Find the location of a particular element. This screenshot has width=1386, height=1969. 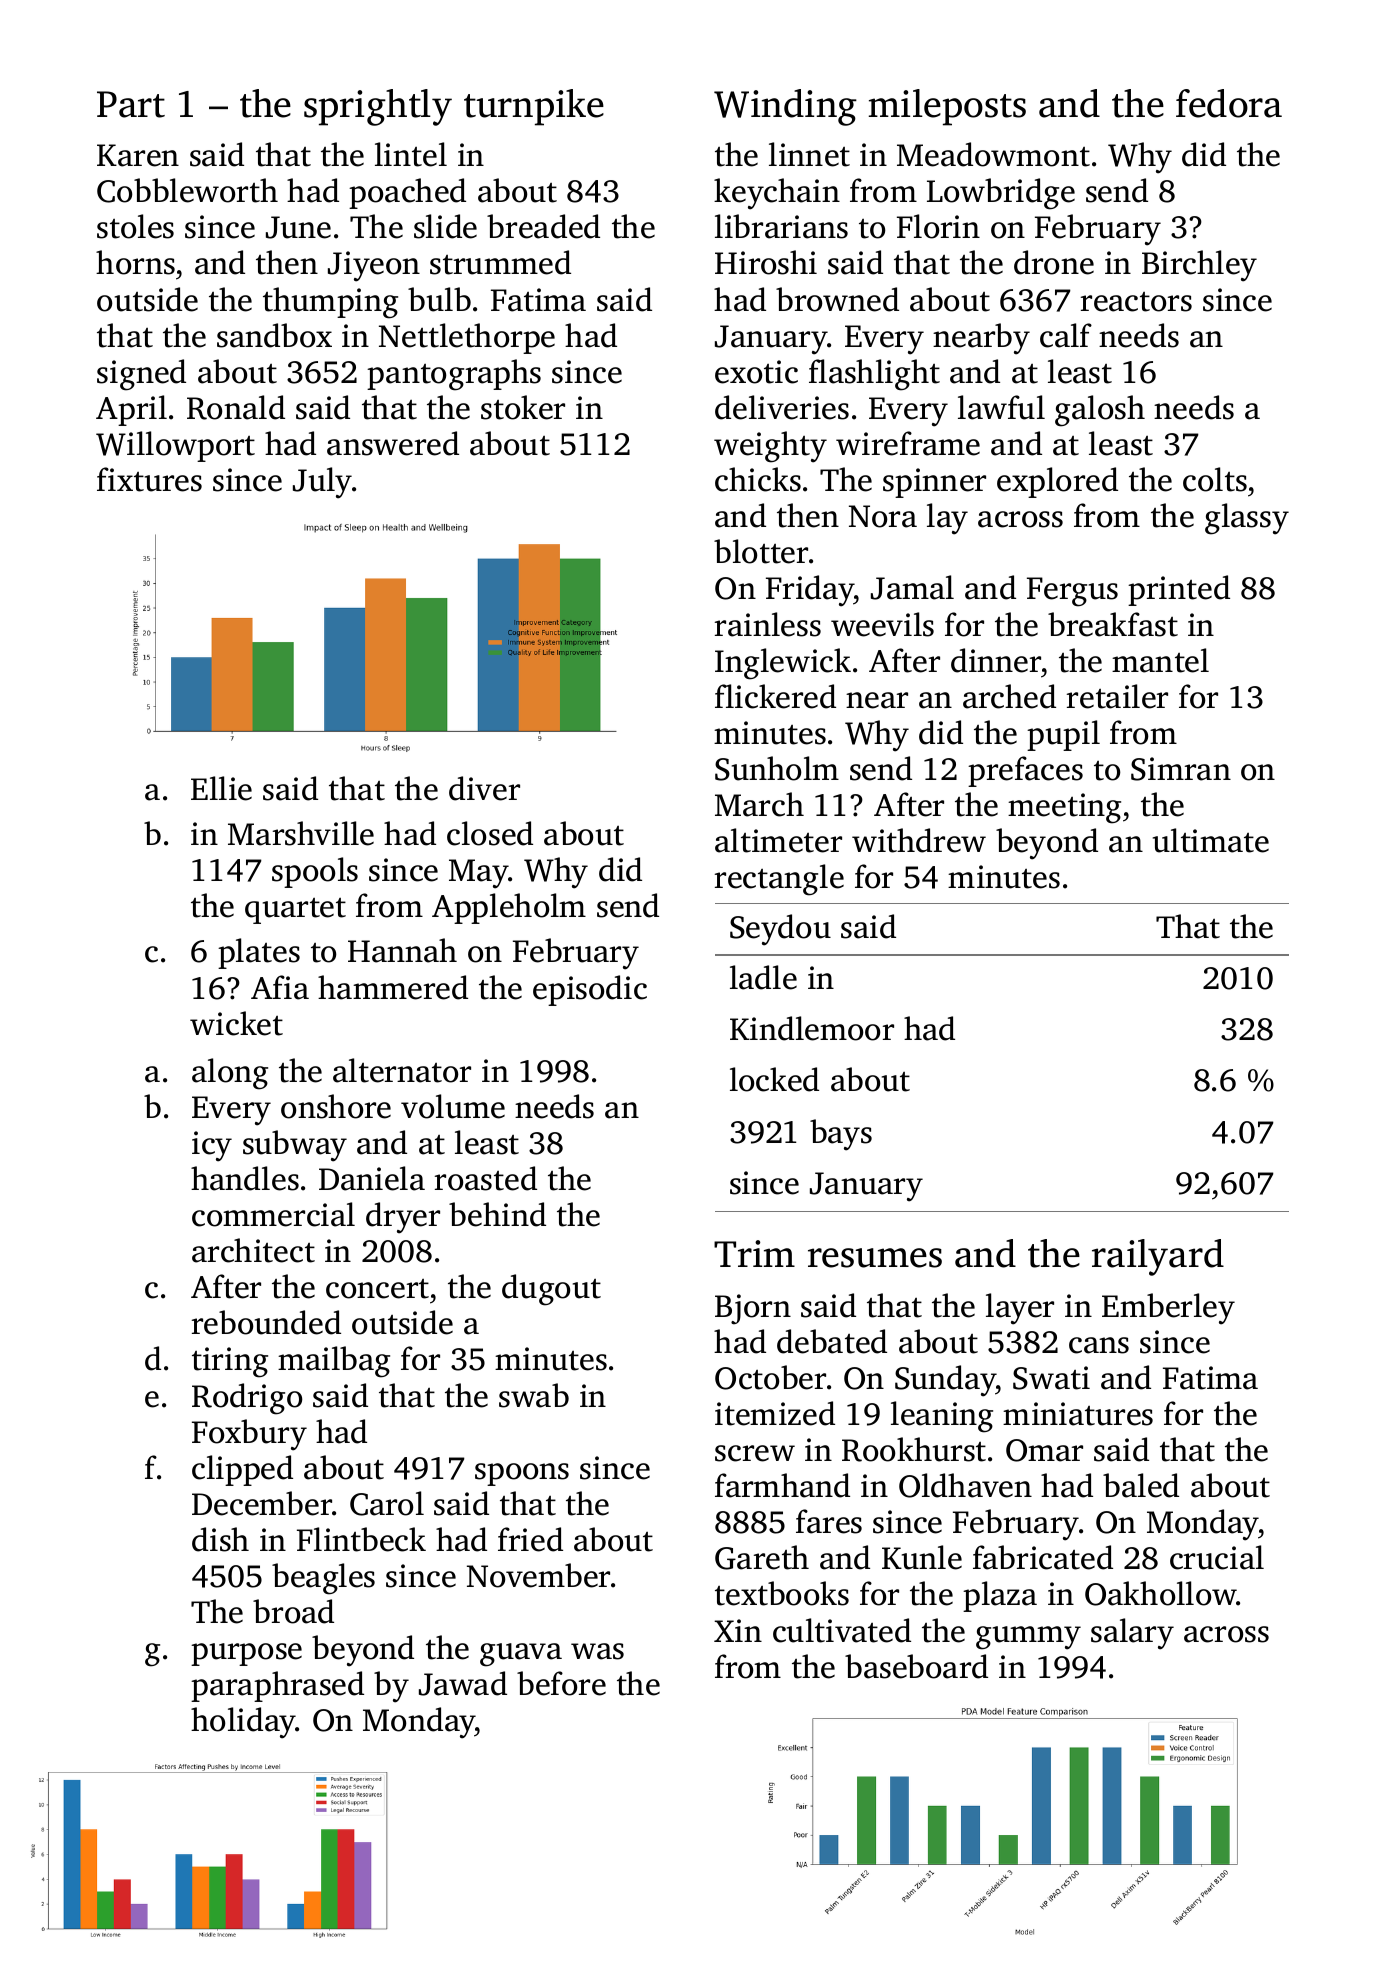

fried is located at coordinates (530, 1539).
